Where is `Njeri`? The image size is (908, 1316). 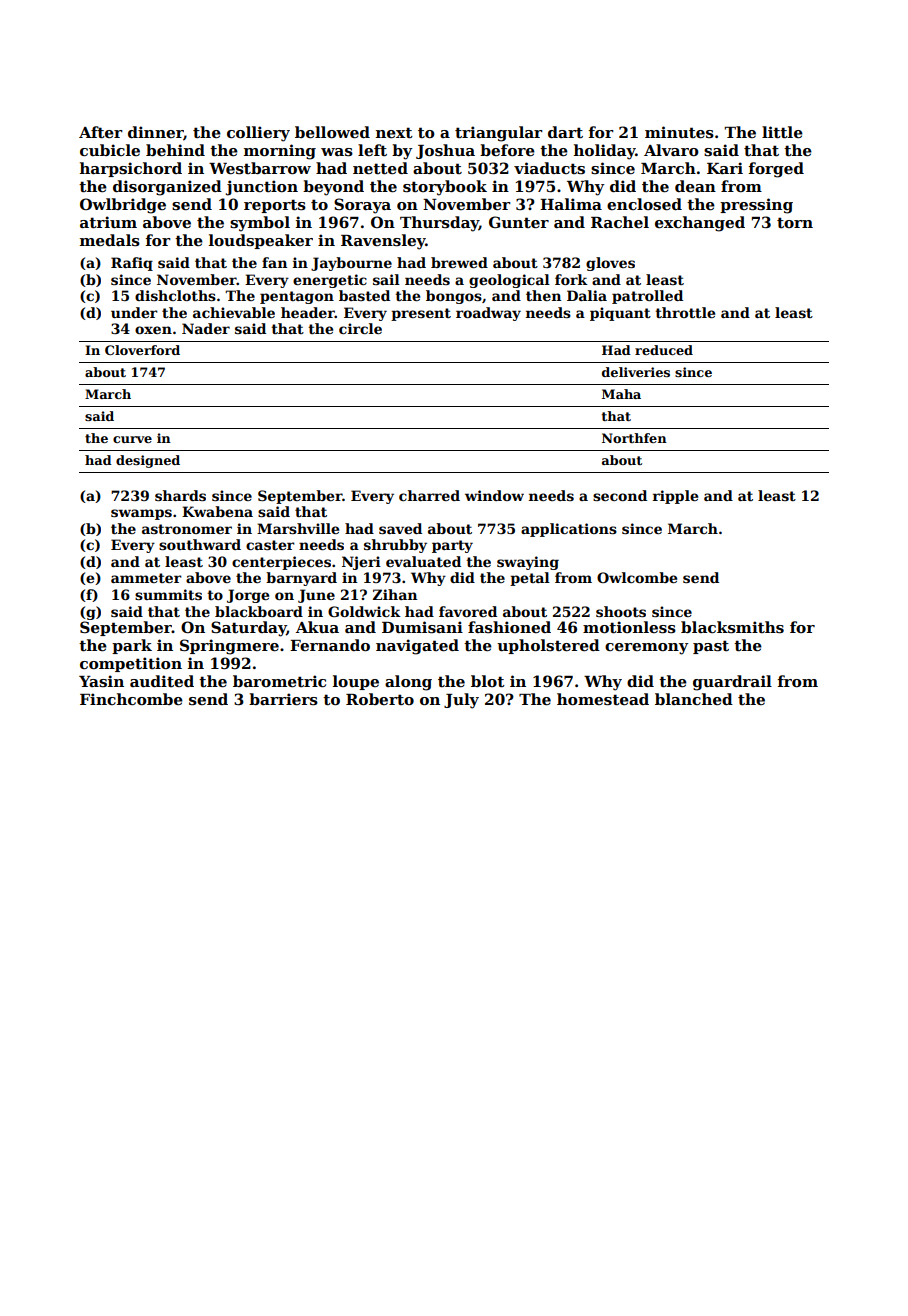
Njeri is located at coordinates (361, 563).
